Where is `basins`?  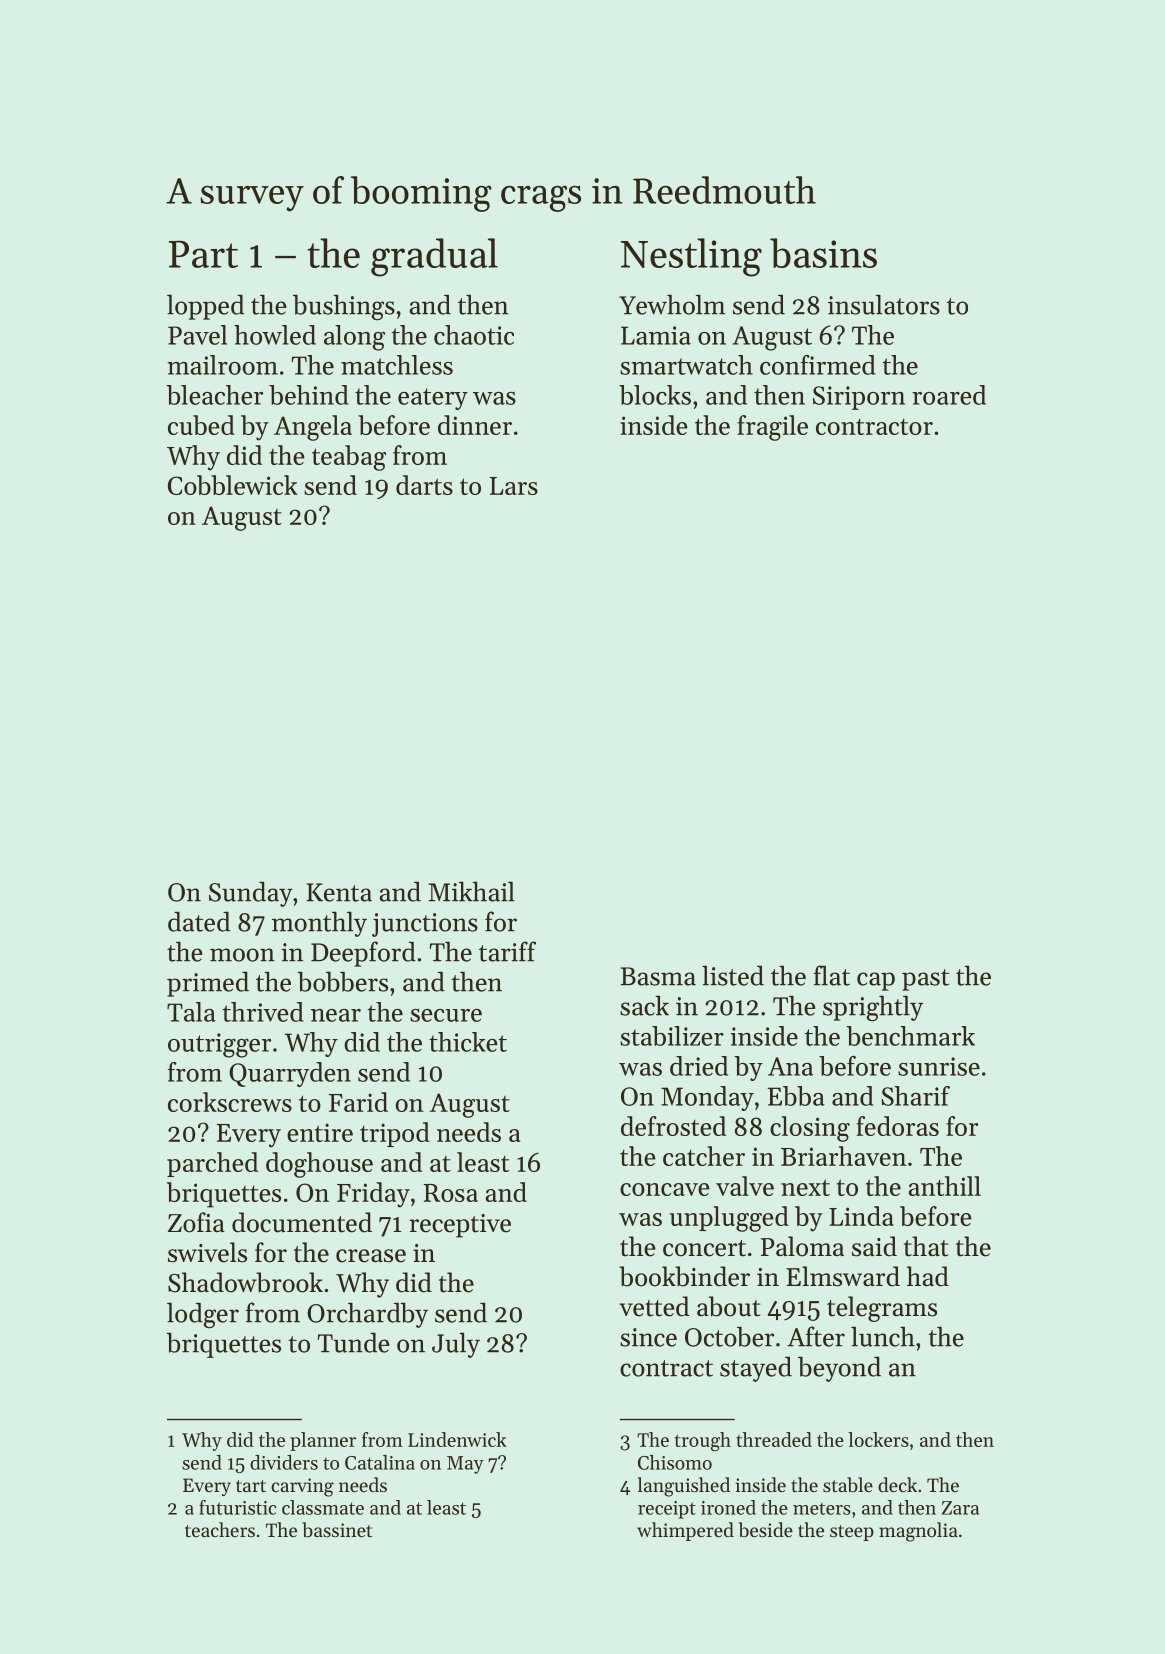
basins is located at coordinates (823, 253).
